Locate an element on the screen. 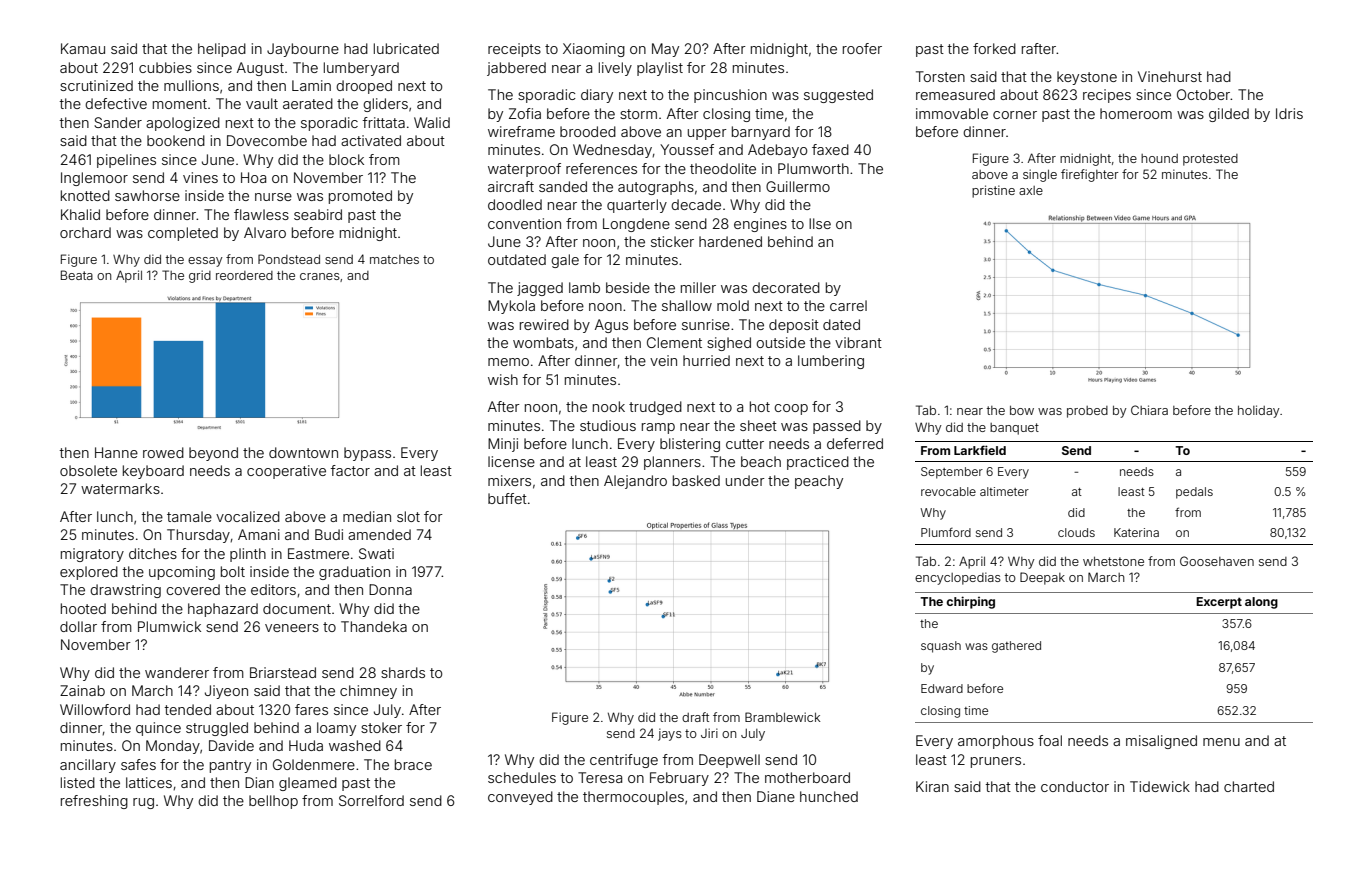  Vinehurst is located at coordinates (1170, 76).
